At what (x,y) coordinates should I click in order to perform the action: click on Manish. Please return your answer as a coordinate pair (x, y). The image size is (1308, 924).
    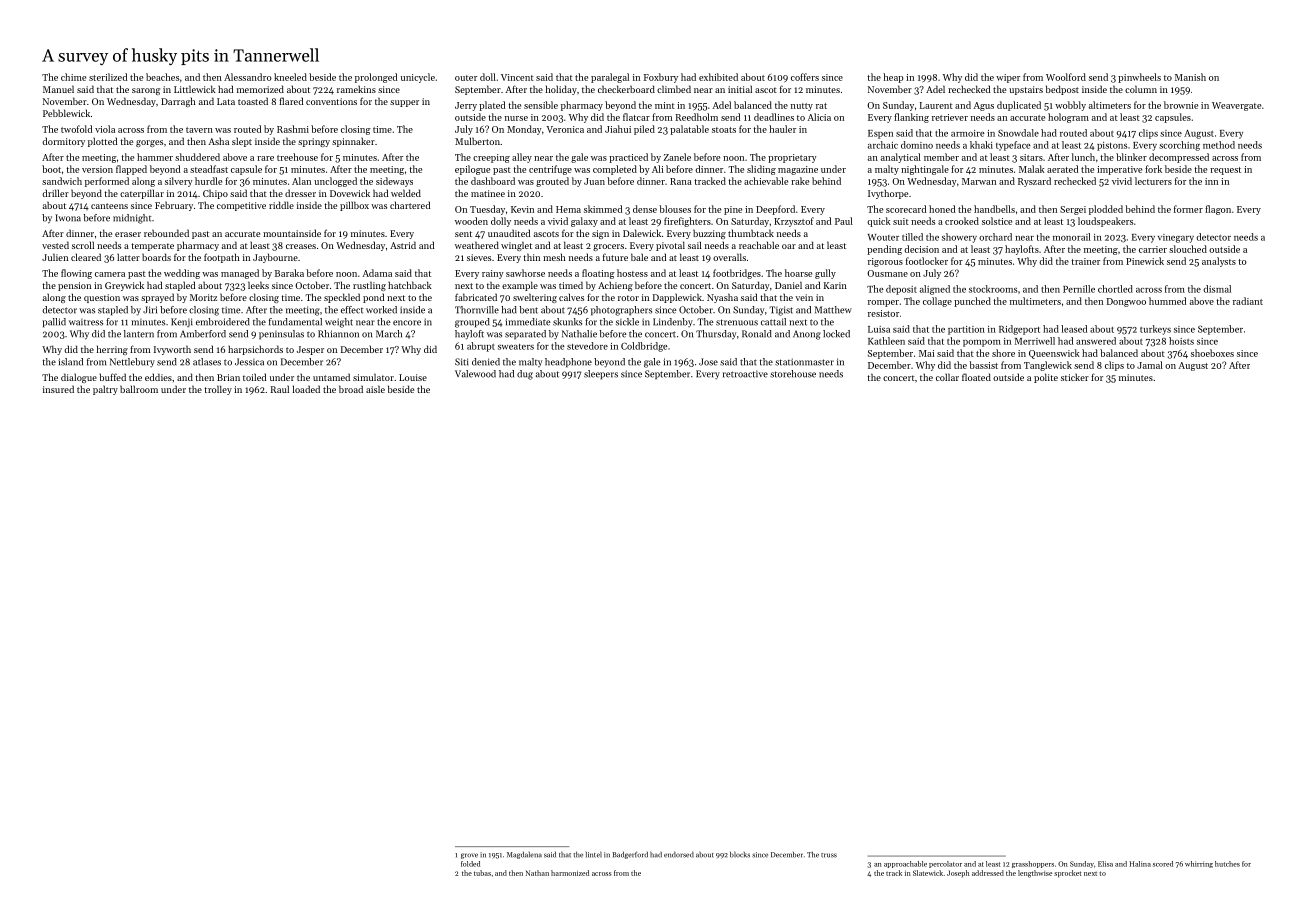
    Looking at the image, I should click on (1190, 77).
